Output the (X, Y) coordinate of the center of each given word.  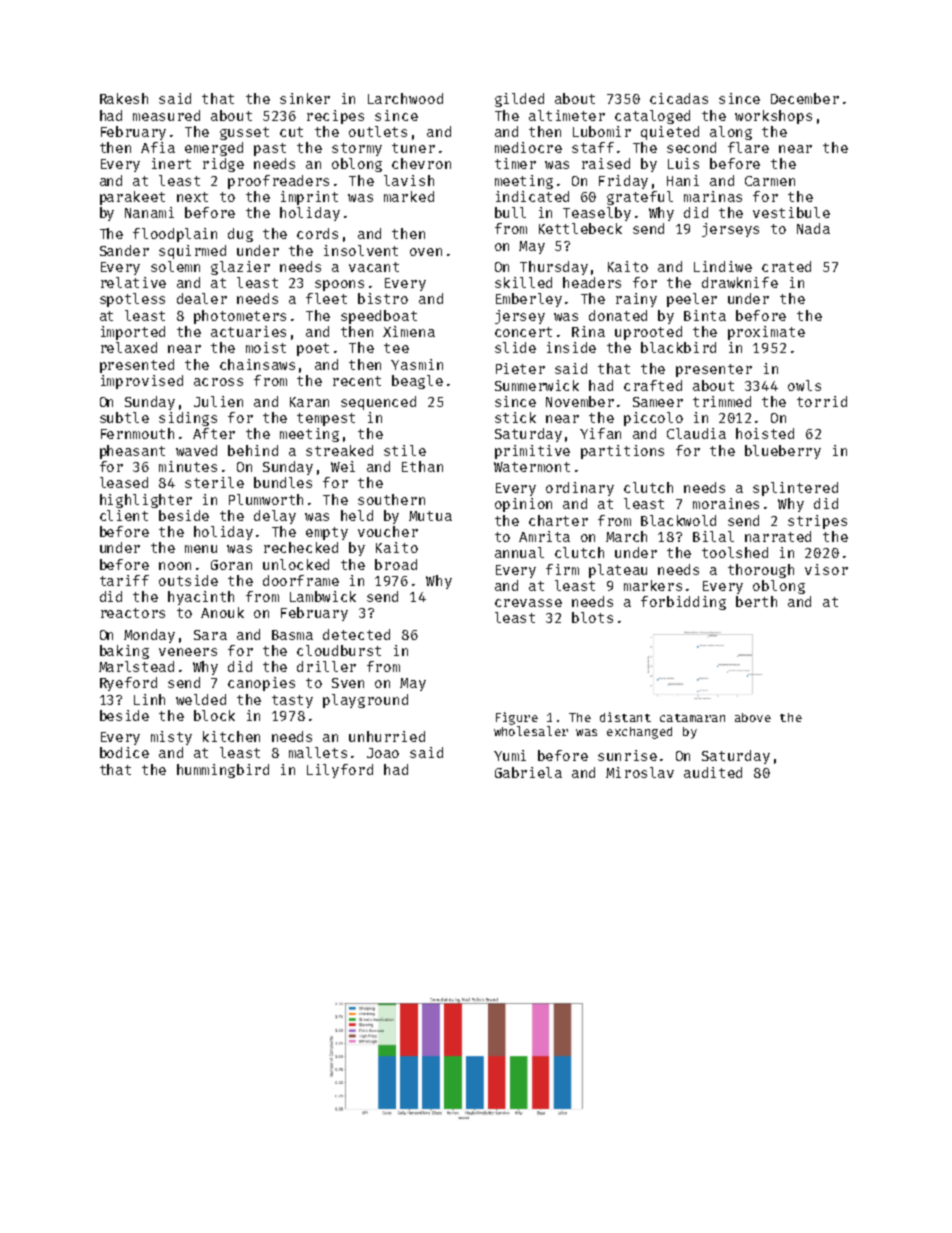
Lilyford (340, 771)
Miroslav (640, 772)
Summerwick (537, 385)
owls (804, 385)
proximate (766, 333)
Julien (218, 401)
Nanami (149, 212)
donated (618, 315)
